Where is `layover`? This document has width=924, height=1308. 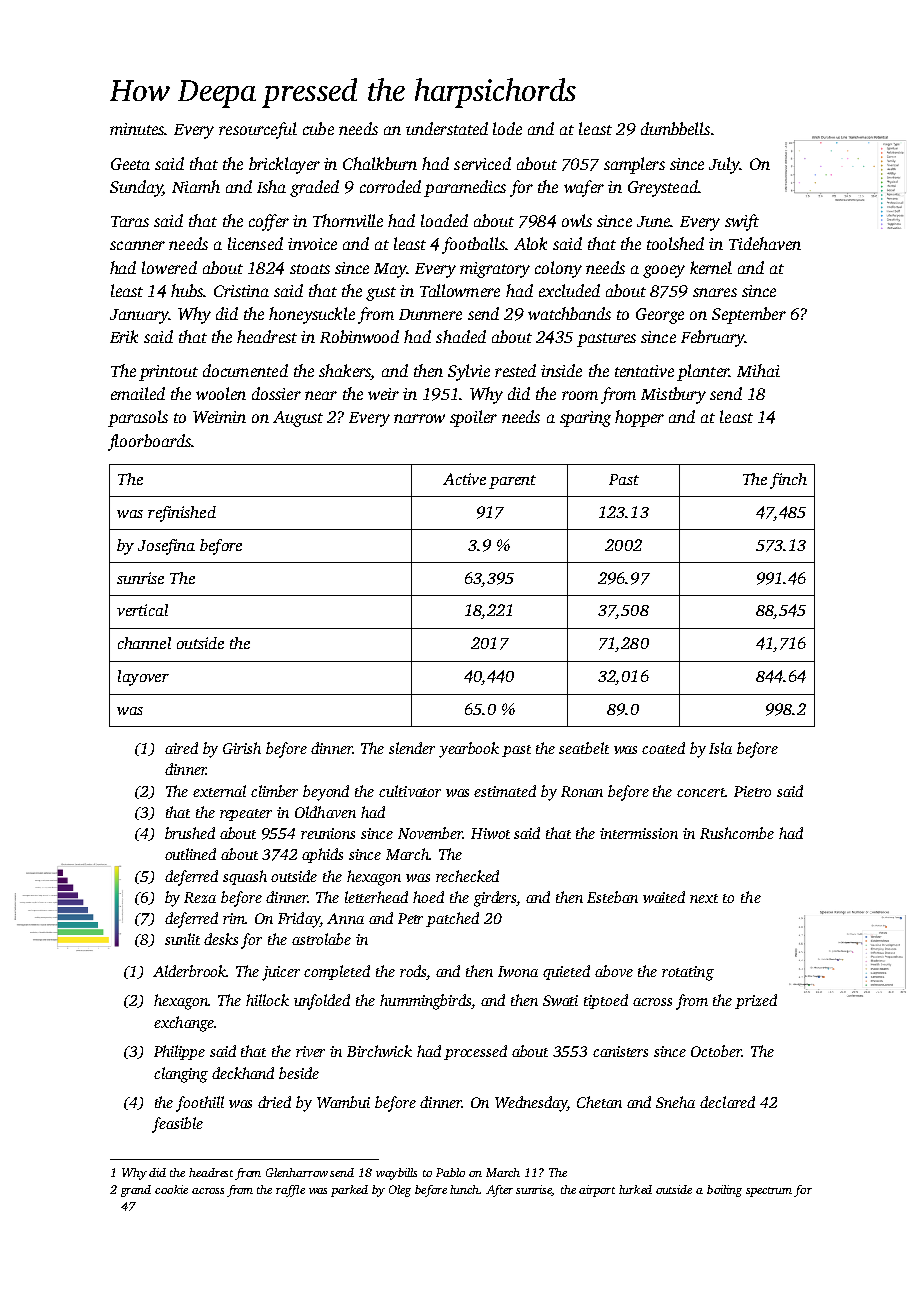 layover is located at coordinates (143, 678).
